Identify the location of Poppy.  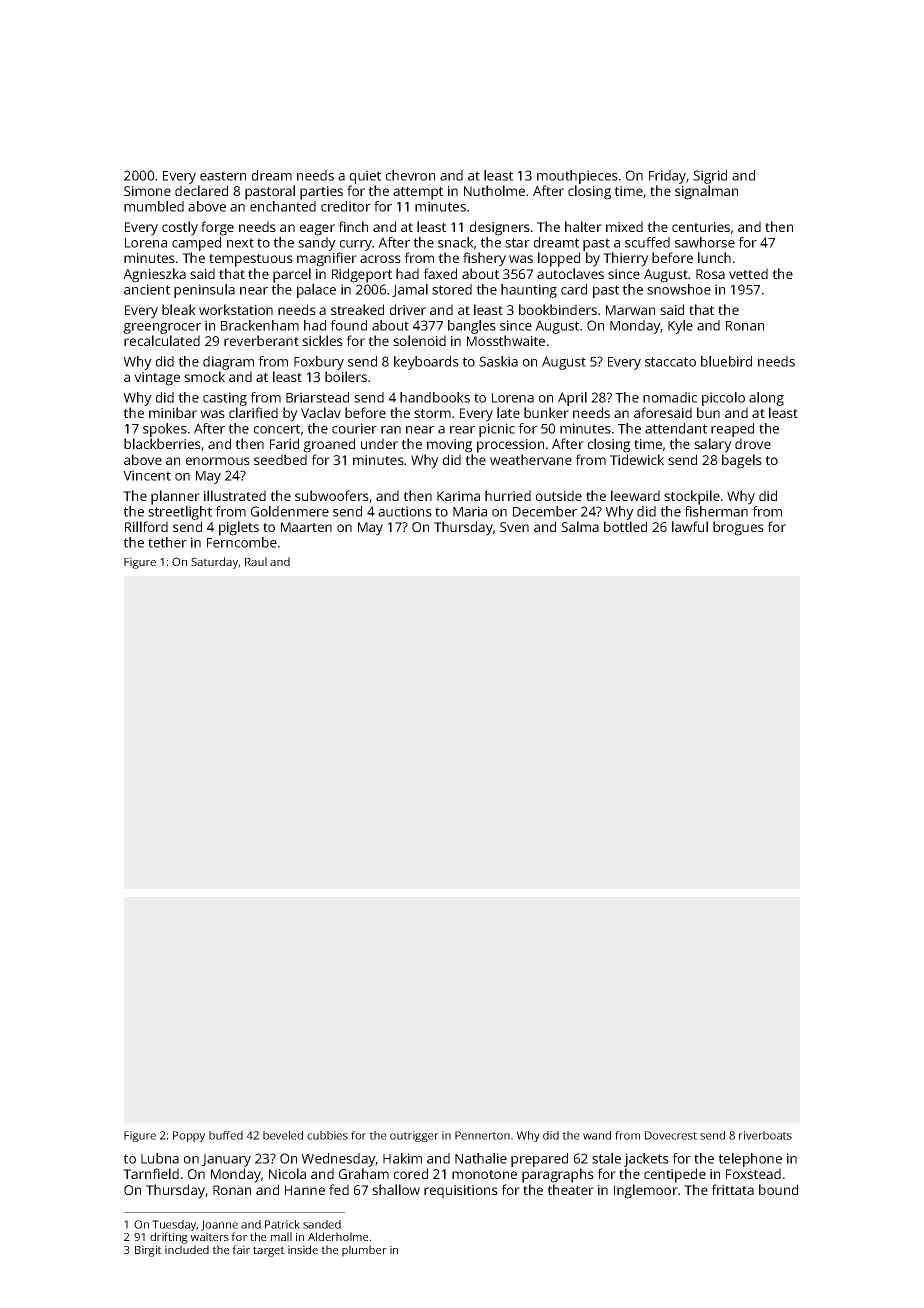
(189, 1136).
